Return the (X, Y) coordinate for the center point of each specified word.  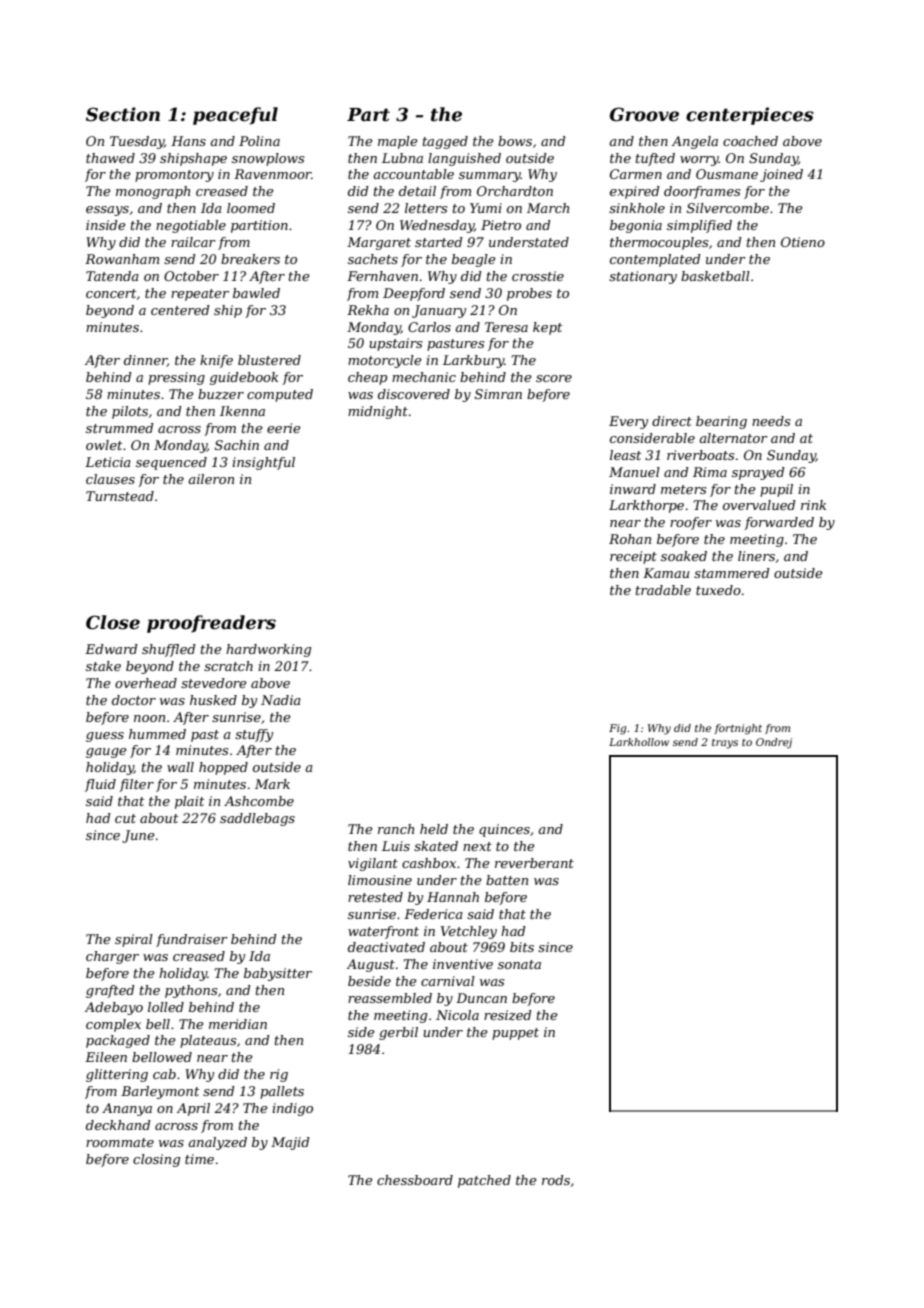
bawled (256, 293)
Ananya (127, 1109)
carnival (448, 981)
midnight (378, 412)
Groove (644, 114)
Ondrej (774, 743)
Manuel (634, 472)
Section (123, 114)
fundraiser (192, 940)
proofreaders (211, 624)
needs (771, 421)
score (554, 378)
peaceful (235, 116)
